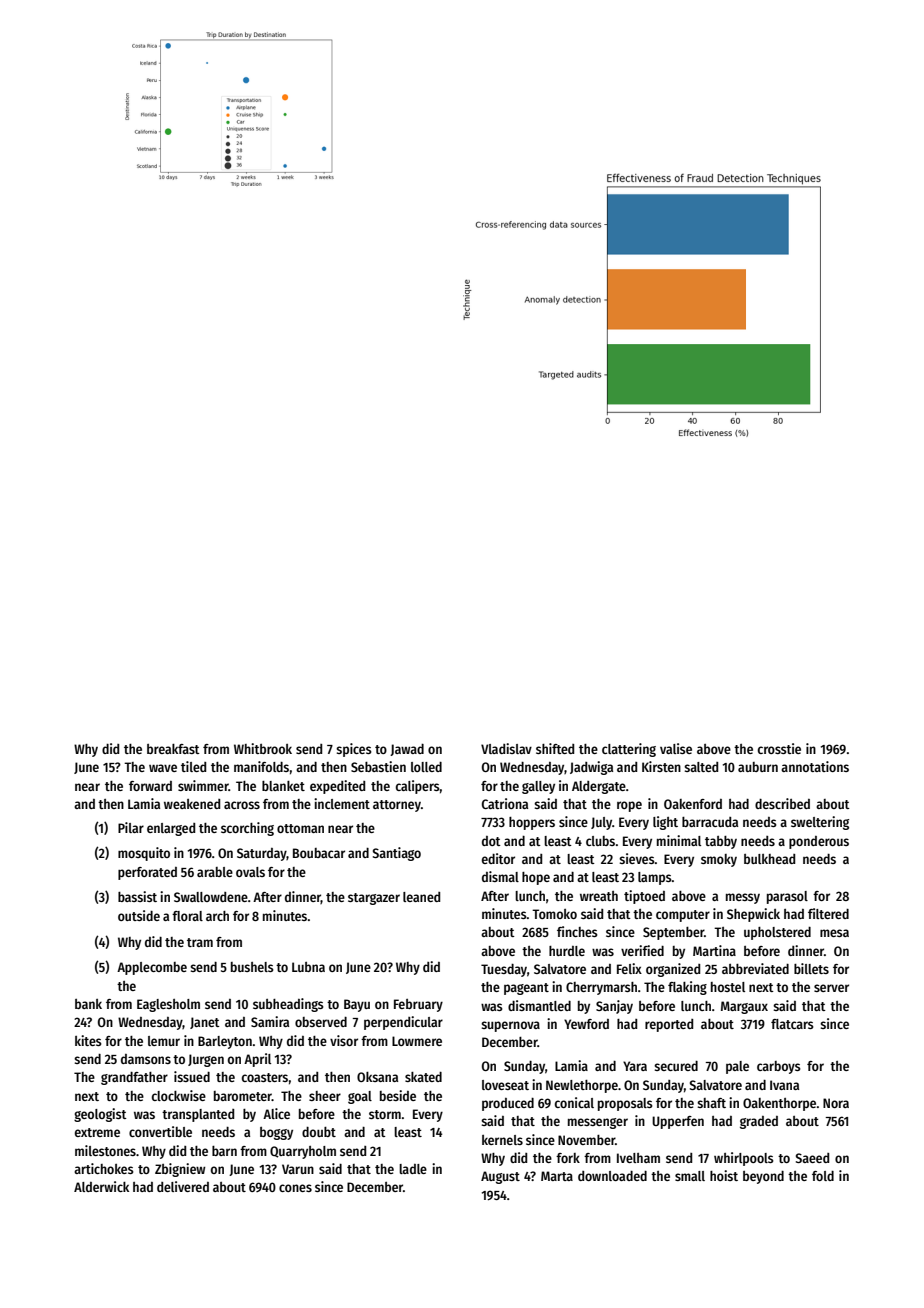 This screenshot has width=924, height=1308. What do you see at coordinates (288, 1005) in the screenshot?
I see `subheadings` at bounding box center [288, 1005].
